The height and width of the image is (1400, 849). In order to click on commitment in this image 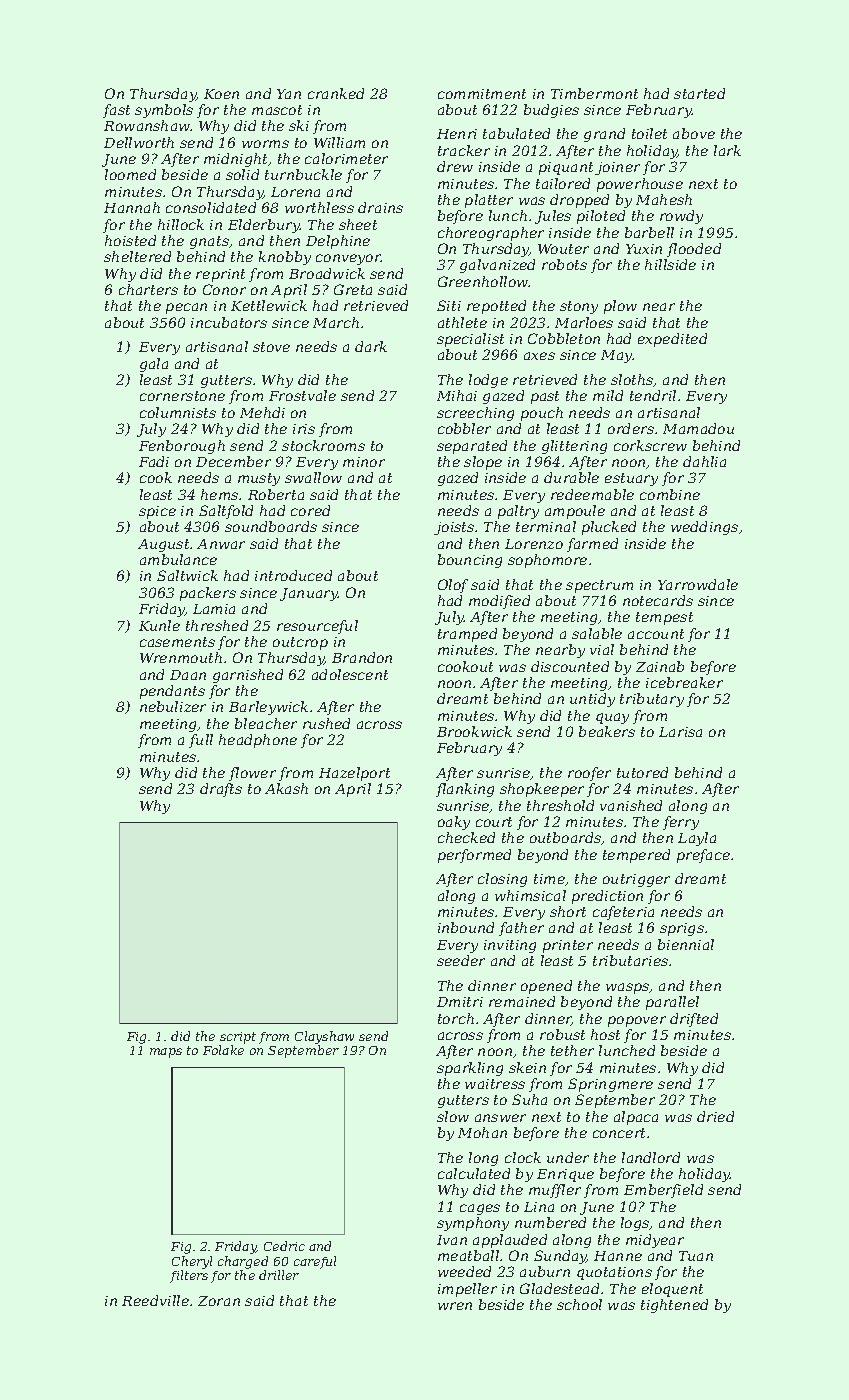, I will do `click(482, 94)`.
